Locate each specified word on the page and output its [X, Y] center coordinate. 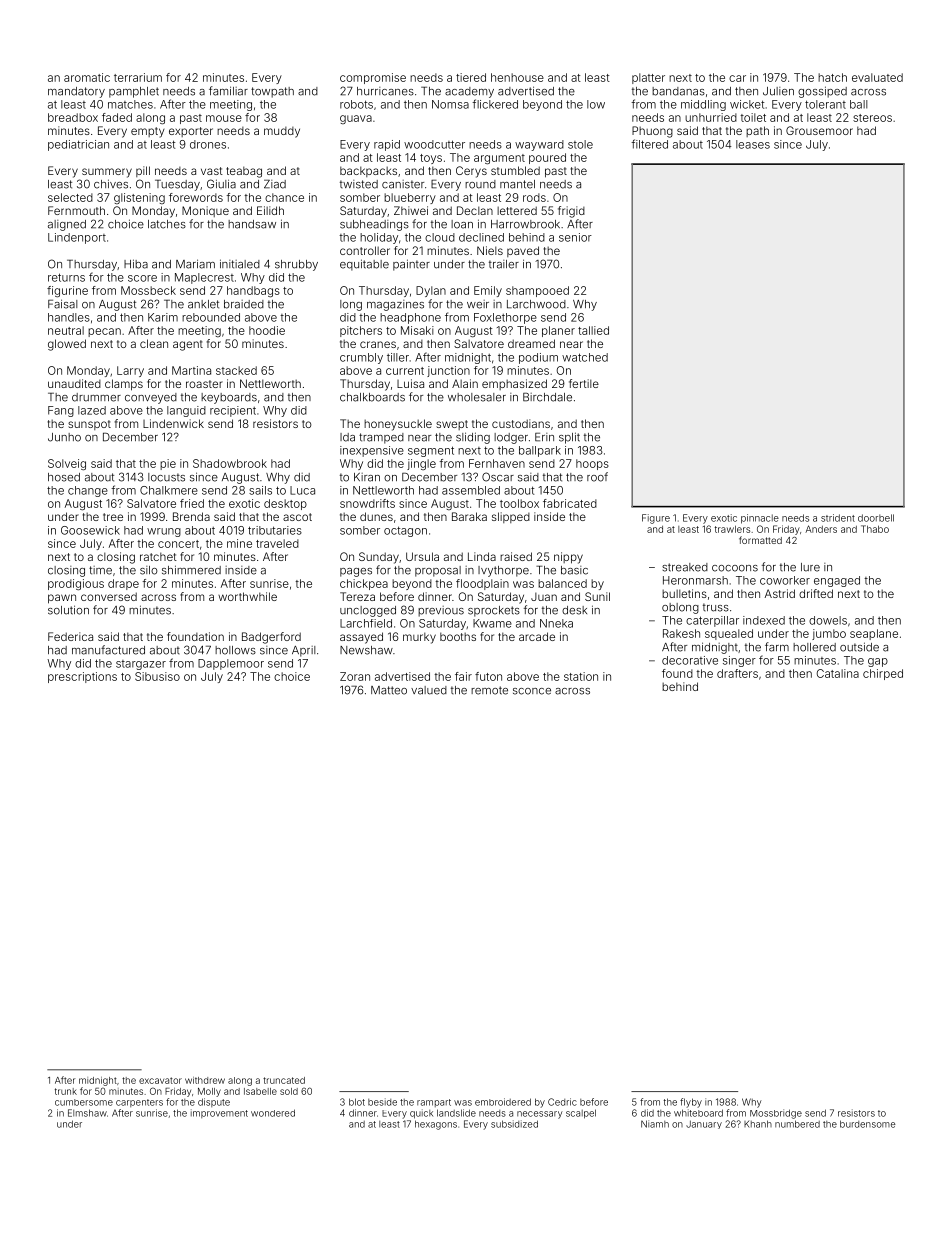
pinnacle [760, 519]
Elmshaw [87, 1113]
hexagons [436, 1125]
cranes [378, 344]
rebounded [211, 317]
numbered [797, 1124]
